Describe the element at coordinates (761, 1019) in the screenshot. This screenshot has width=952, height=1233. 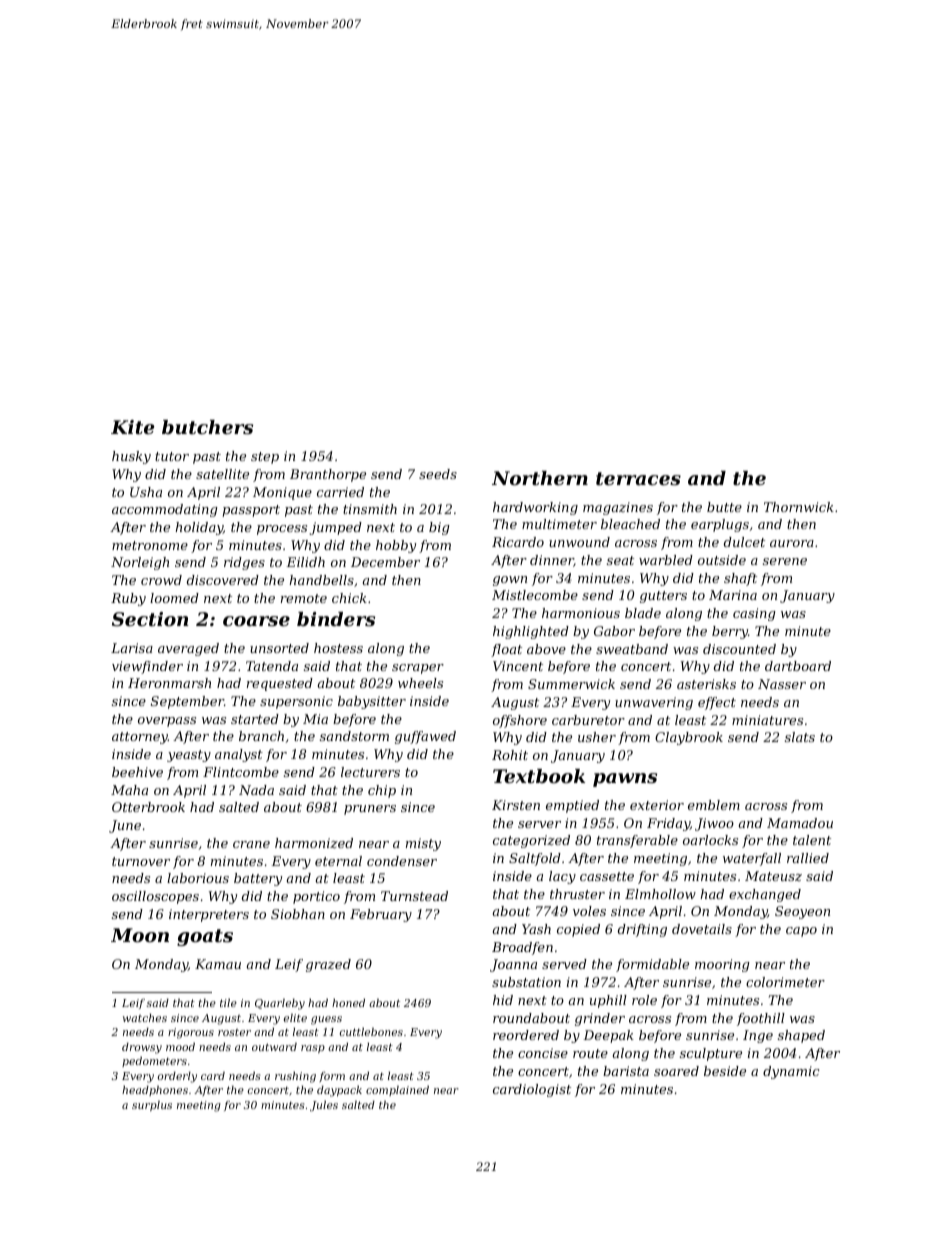
I see `foothill` at that location.
